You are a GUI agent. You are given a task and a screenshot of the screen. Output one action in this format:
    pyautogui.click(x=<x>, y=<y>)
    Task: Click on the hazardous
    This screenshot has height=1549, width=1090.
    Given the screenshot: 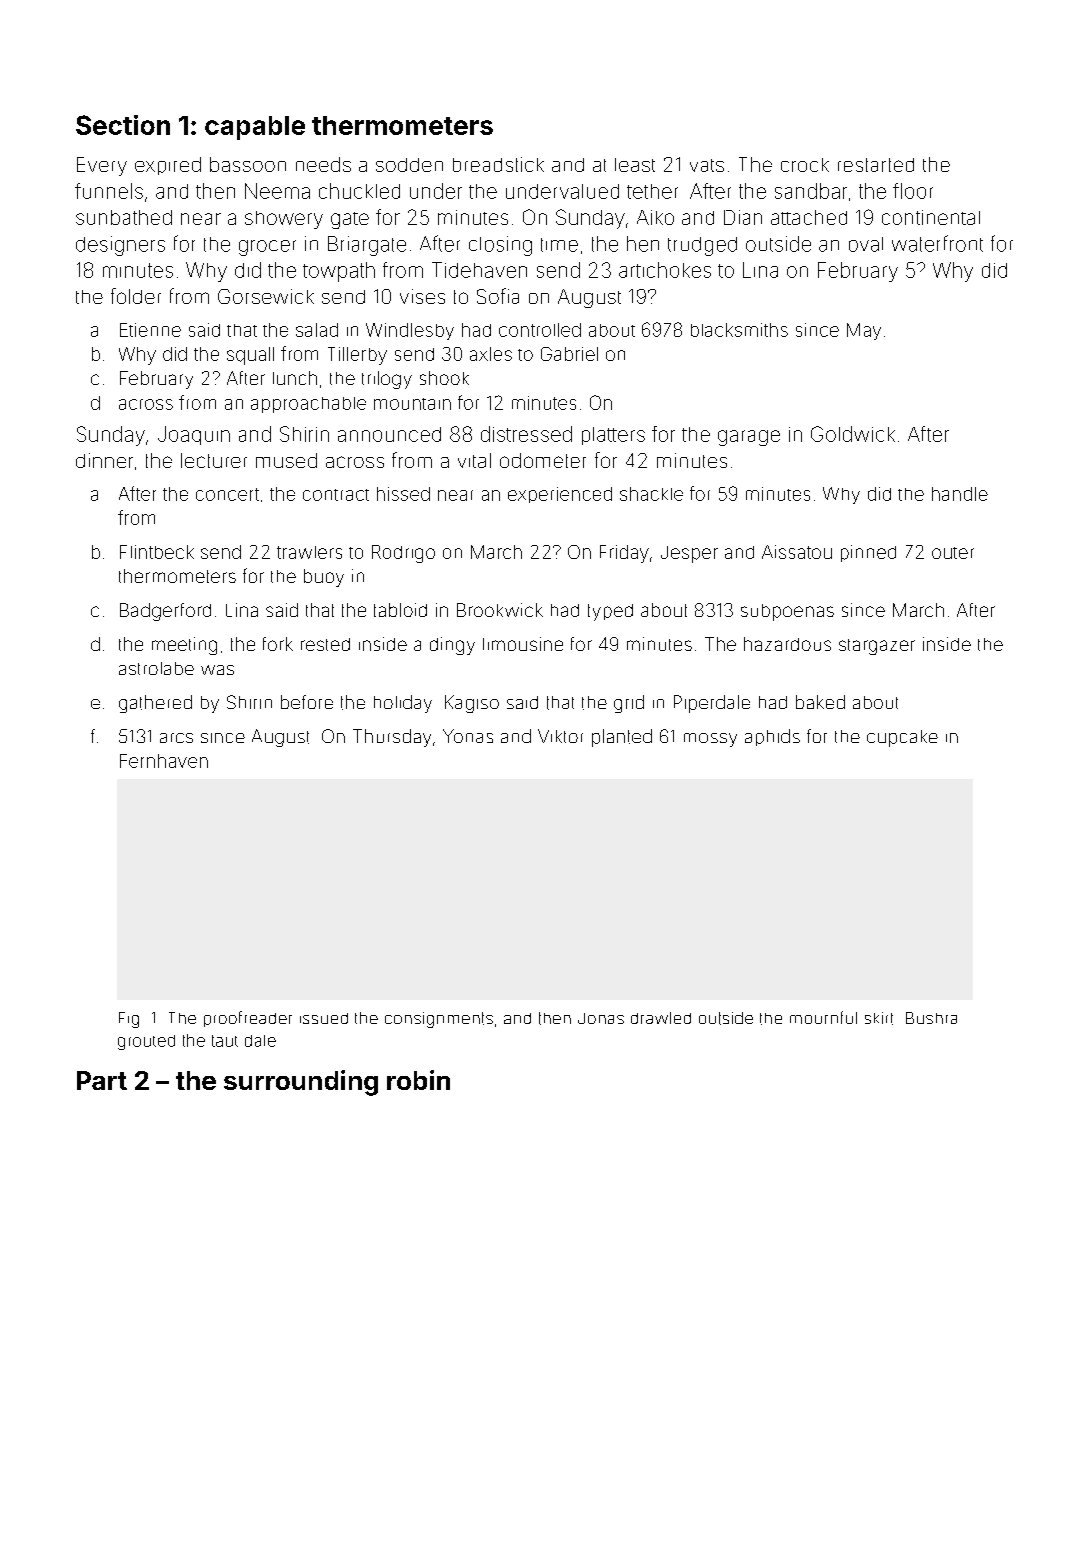 What is the action you would take?
    pyautogui.click(x=787, y=644)
